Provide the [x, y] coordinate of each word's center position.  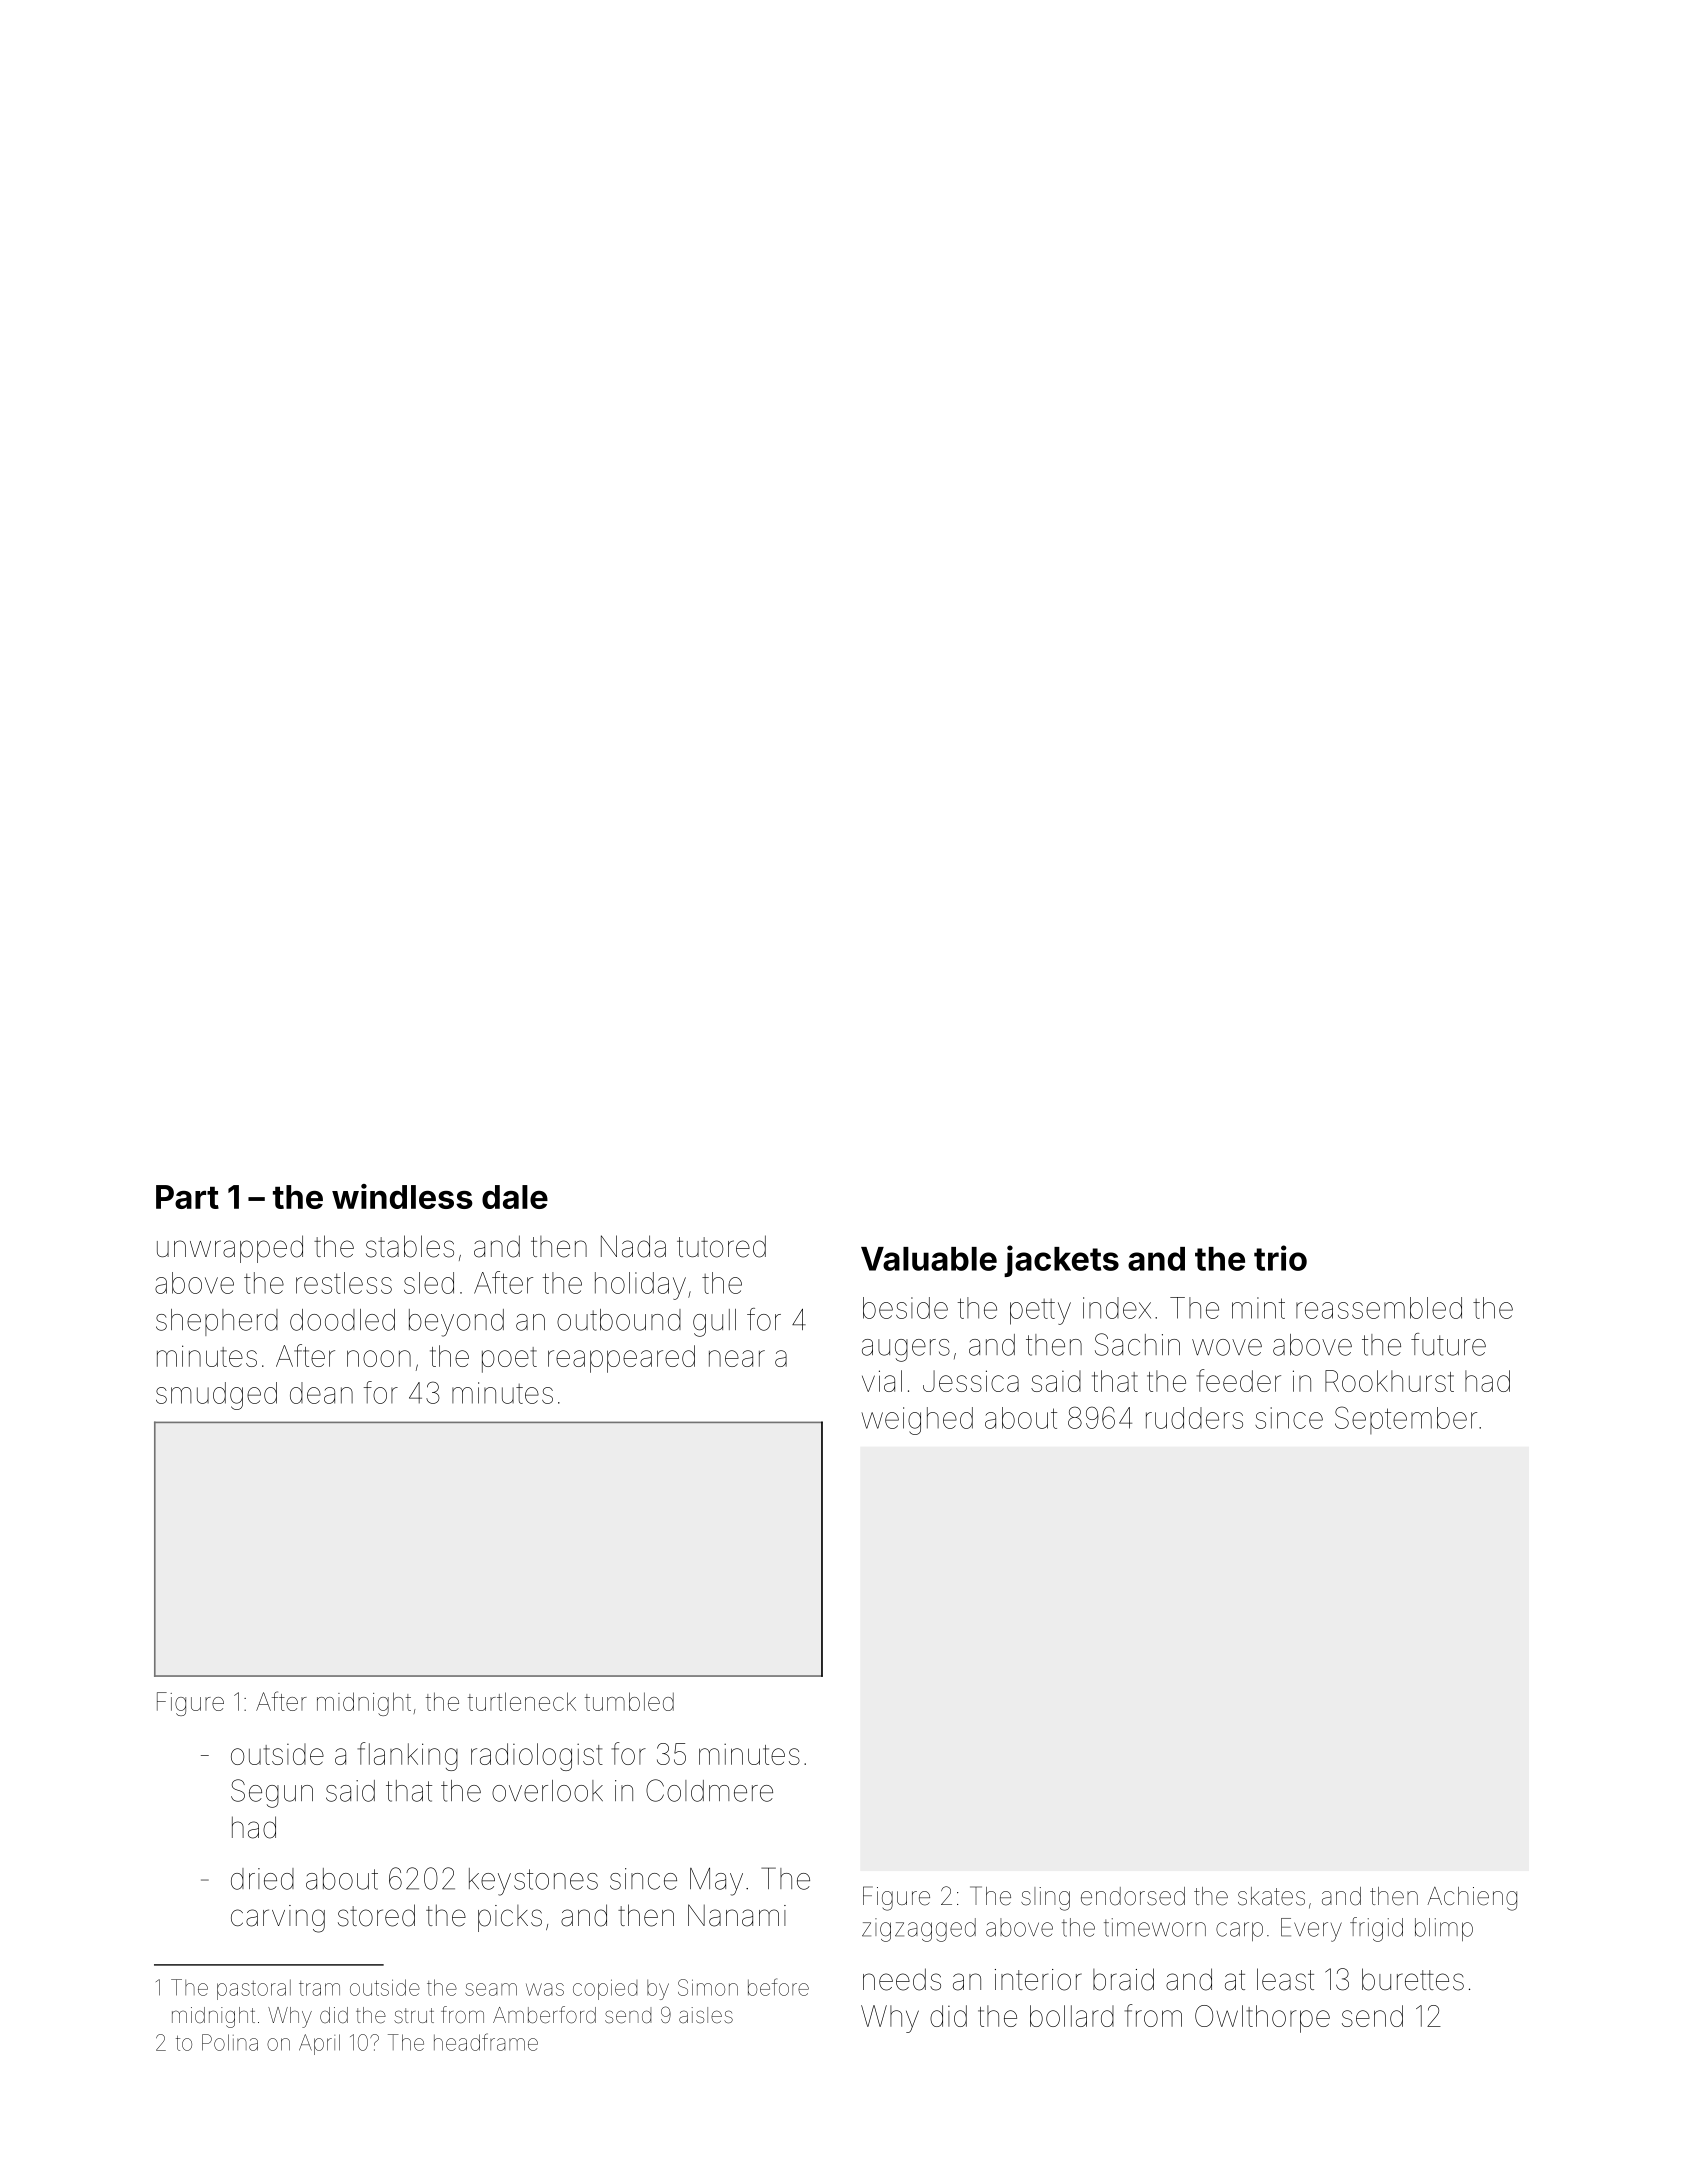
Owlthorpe [1262, 2019]
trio [1280, 1258]
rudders [1194, 1418]
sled [429, 1283]
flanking [408, 1756]
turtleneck [522, 1701]
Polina [230, 2042]
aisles [706, 2015]
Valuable [929, 1259]
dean [321, 1393]
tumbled [629, 1701]
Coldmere [709, 1790]
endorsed [1133, 1896]
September [1406, 1420]
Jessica [971, 1381]
